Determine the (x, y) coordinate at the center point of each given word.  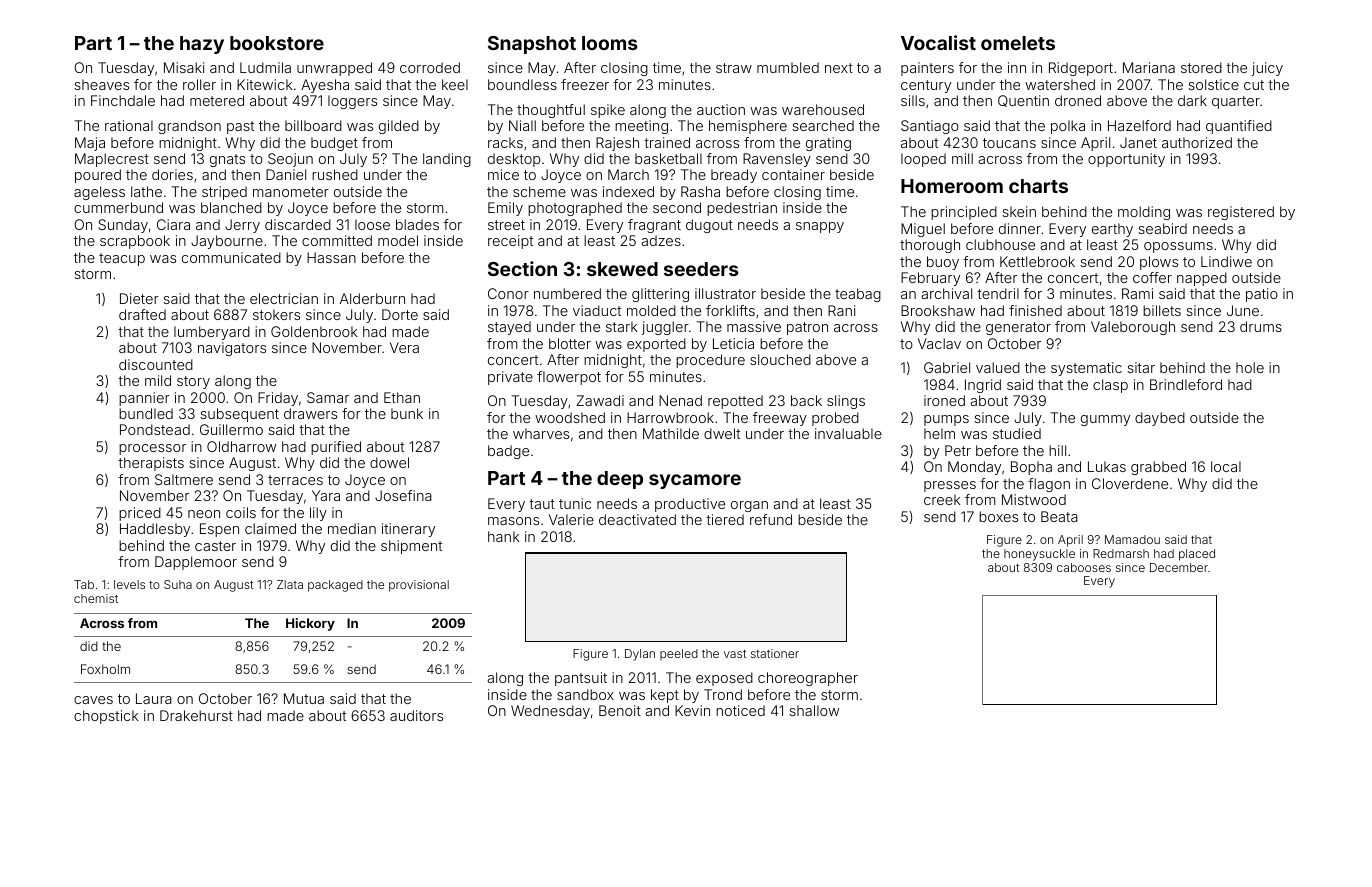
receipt (510, 242)
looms (610, 43)
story (193, 382)
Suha (178, 584)
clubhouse (1000, 244)
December (1179, 567)
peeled (679, 654)
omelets (1018, 43)
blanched (231, 207)
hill (1057, 450)
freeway (780, 419)
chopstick (106, 717)
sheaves (101, 84)
